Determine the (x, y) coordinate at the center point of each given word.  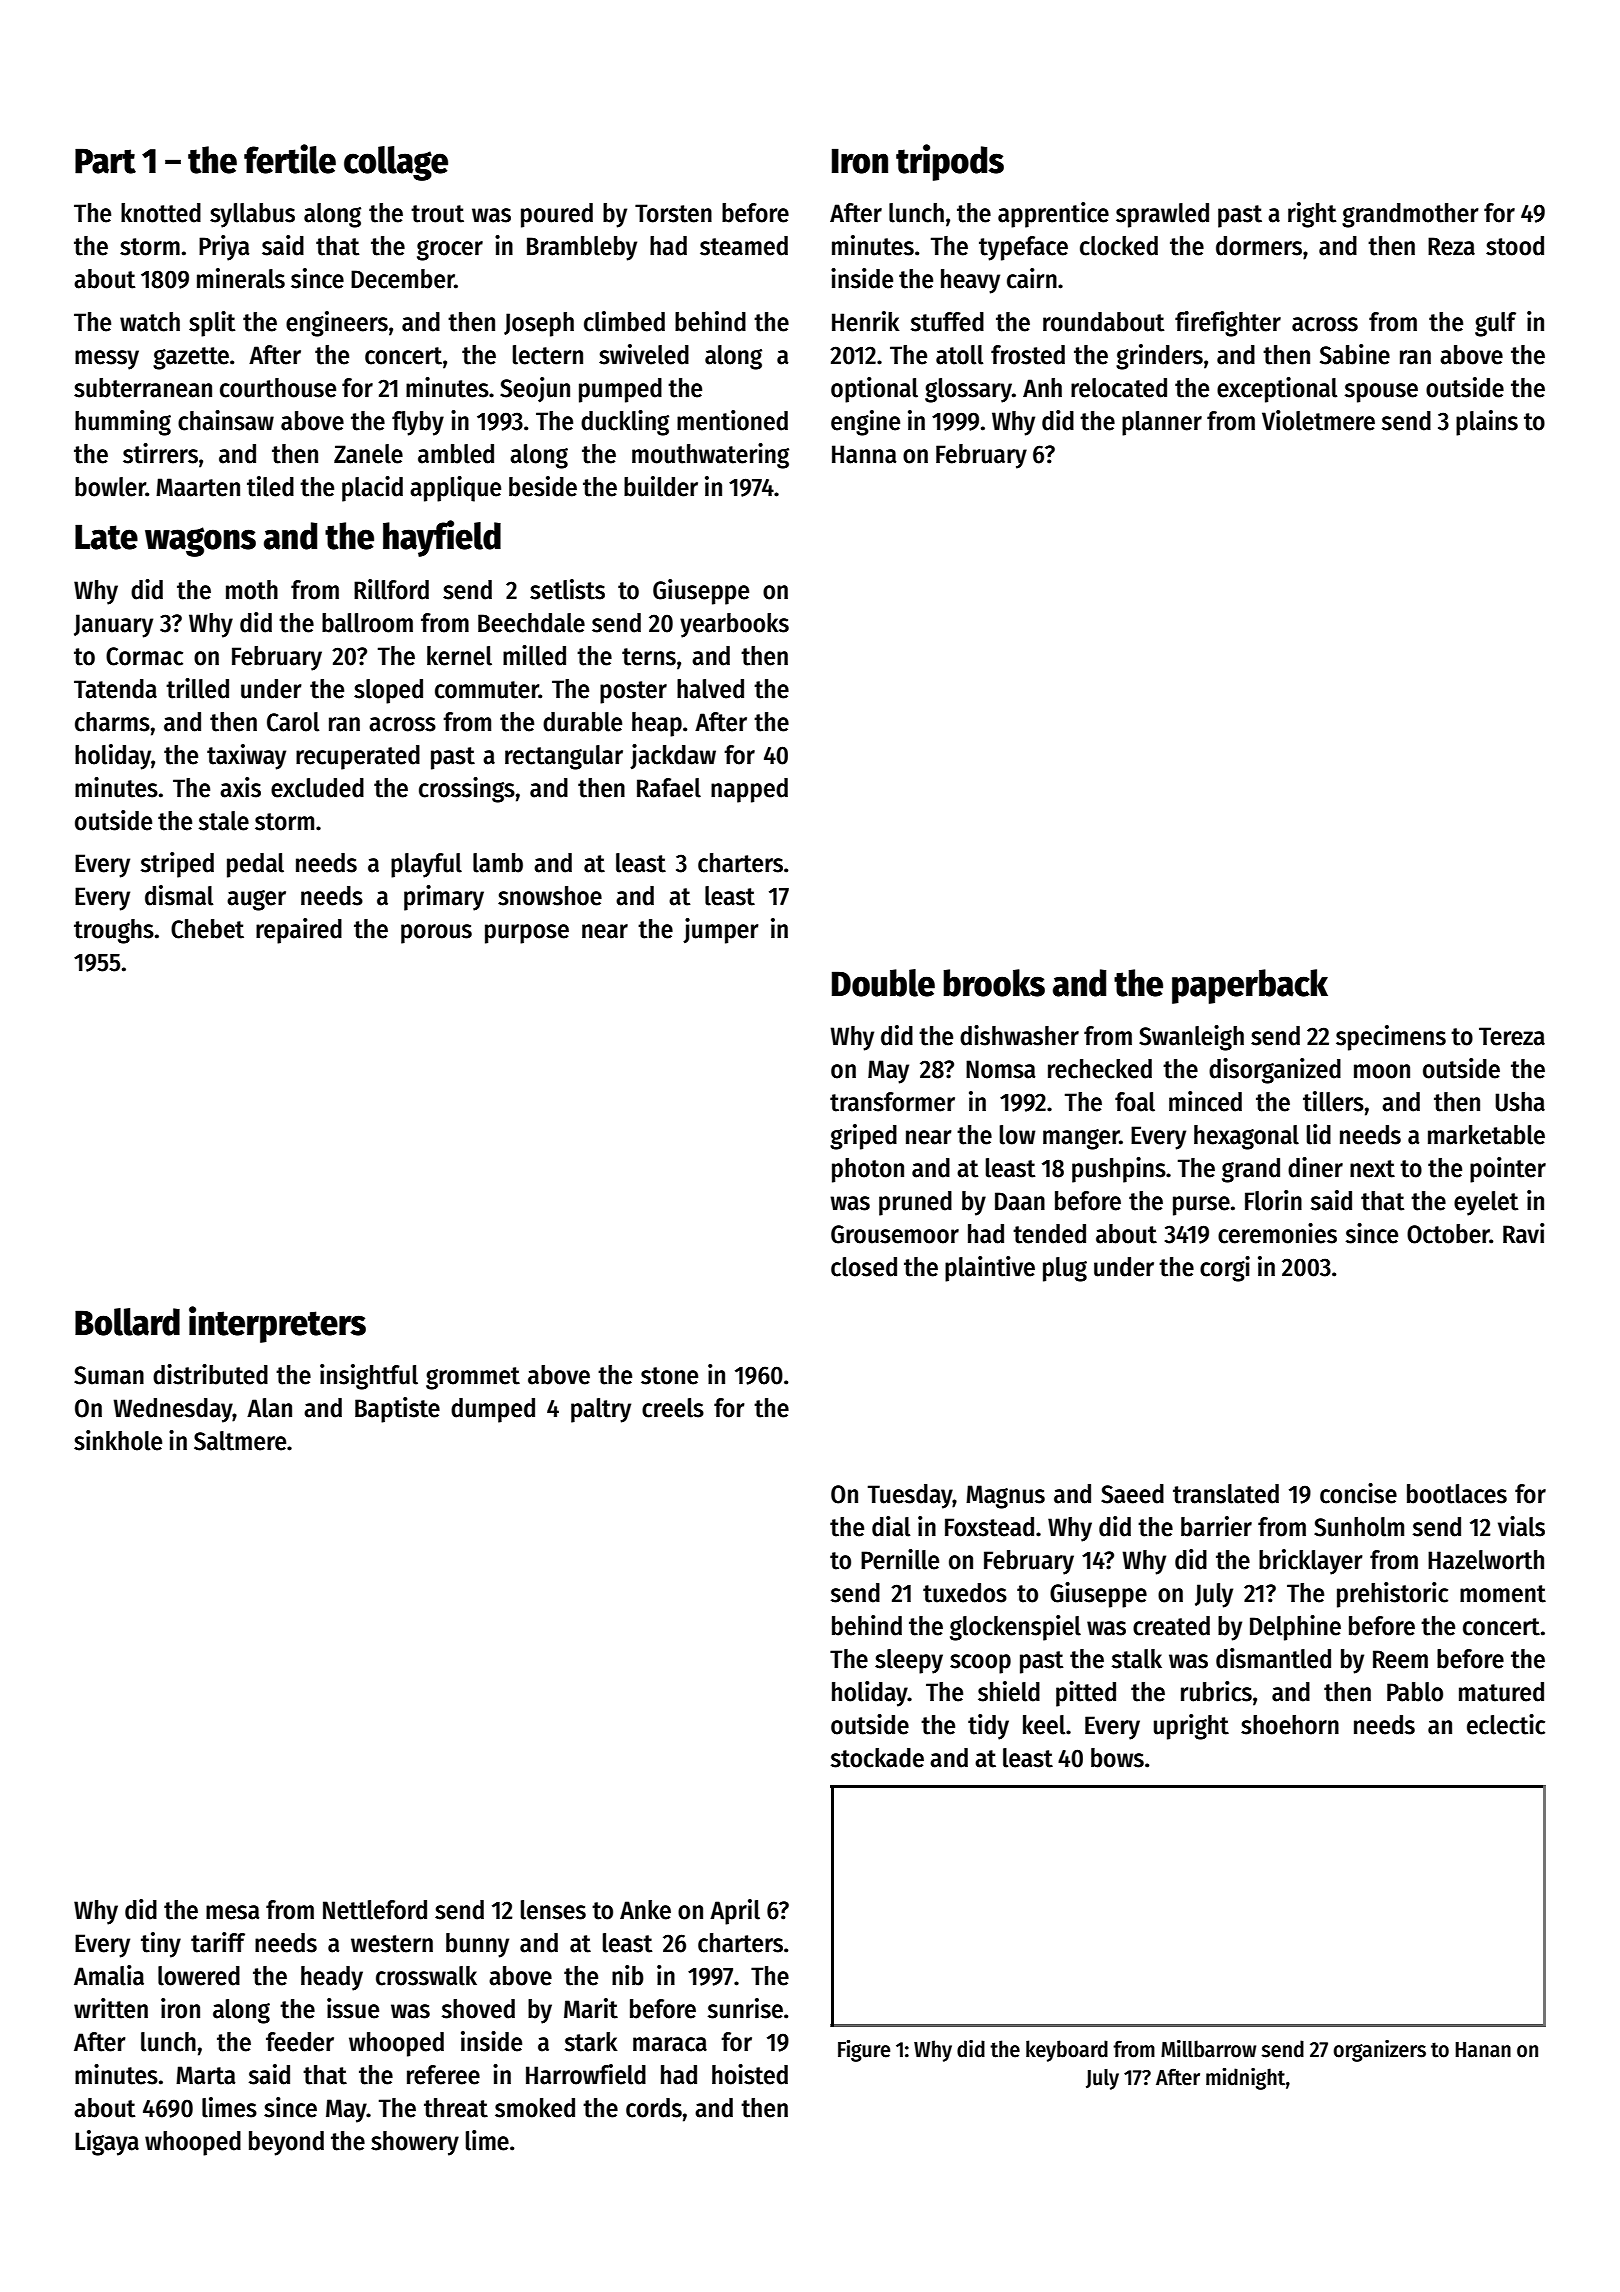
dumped (493, 1410)
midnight (1245, 2079)
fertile (290, 159)
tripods (950, 162)
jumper (721, 931)
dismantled (1273, 1658)
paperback (1250, 986)
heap (657, 724)
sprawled (1162, 215)
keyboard (1067, 2051)
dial (891, 1526)
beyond (286, 2143)
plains (1487, 423)
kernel (459, 656)
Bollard (127, 1322)
